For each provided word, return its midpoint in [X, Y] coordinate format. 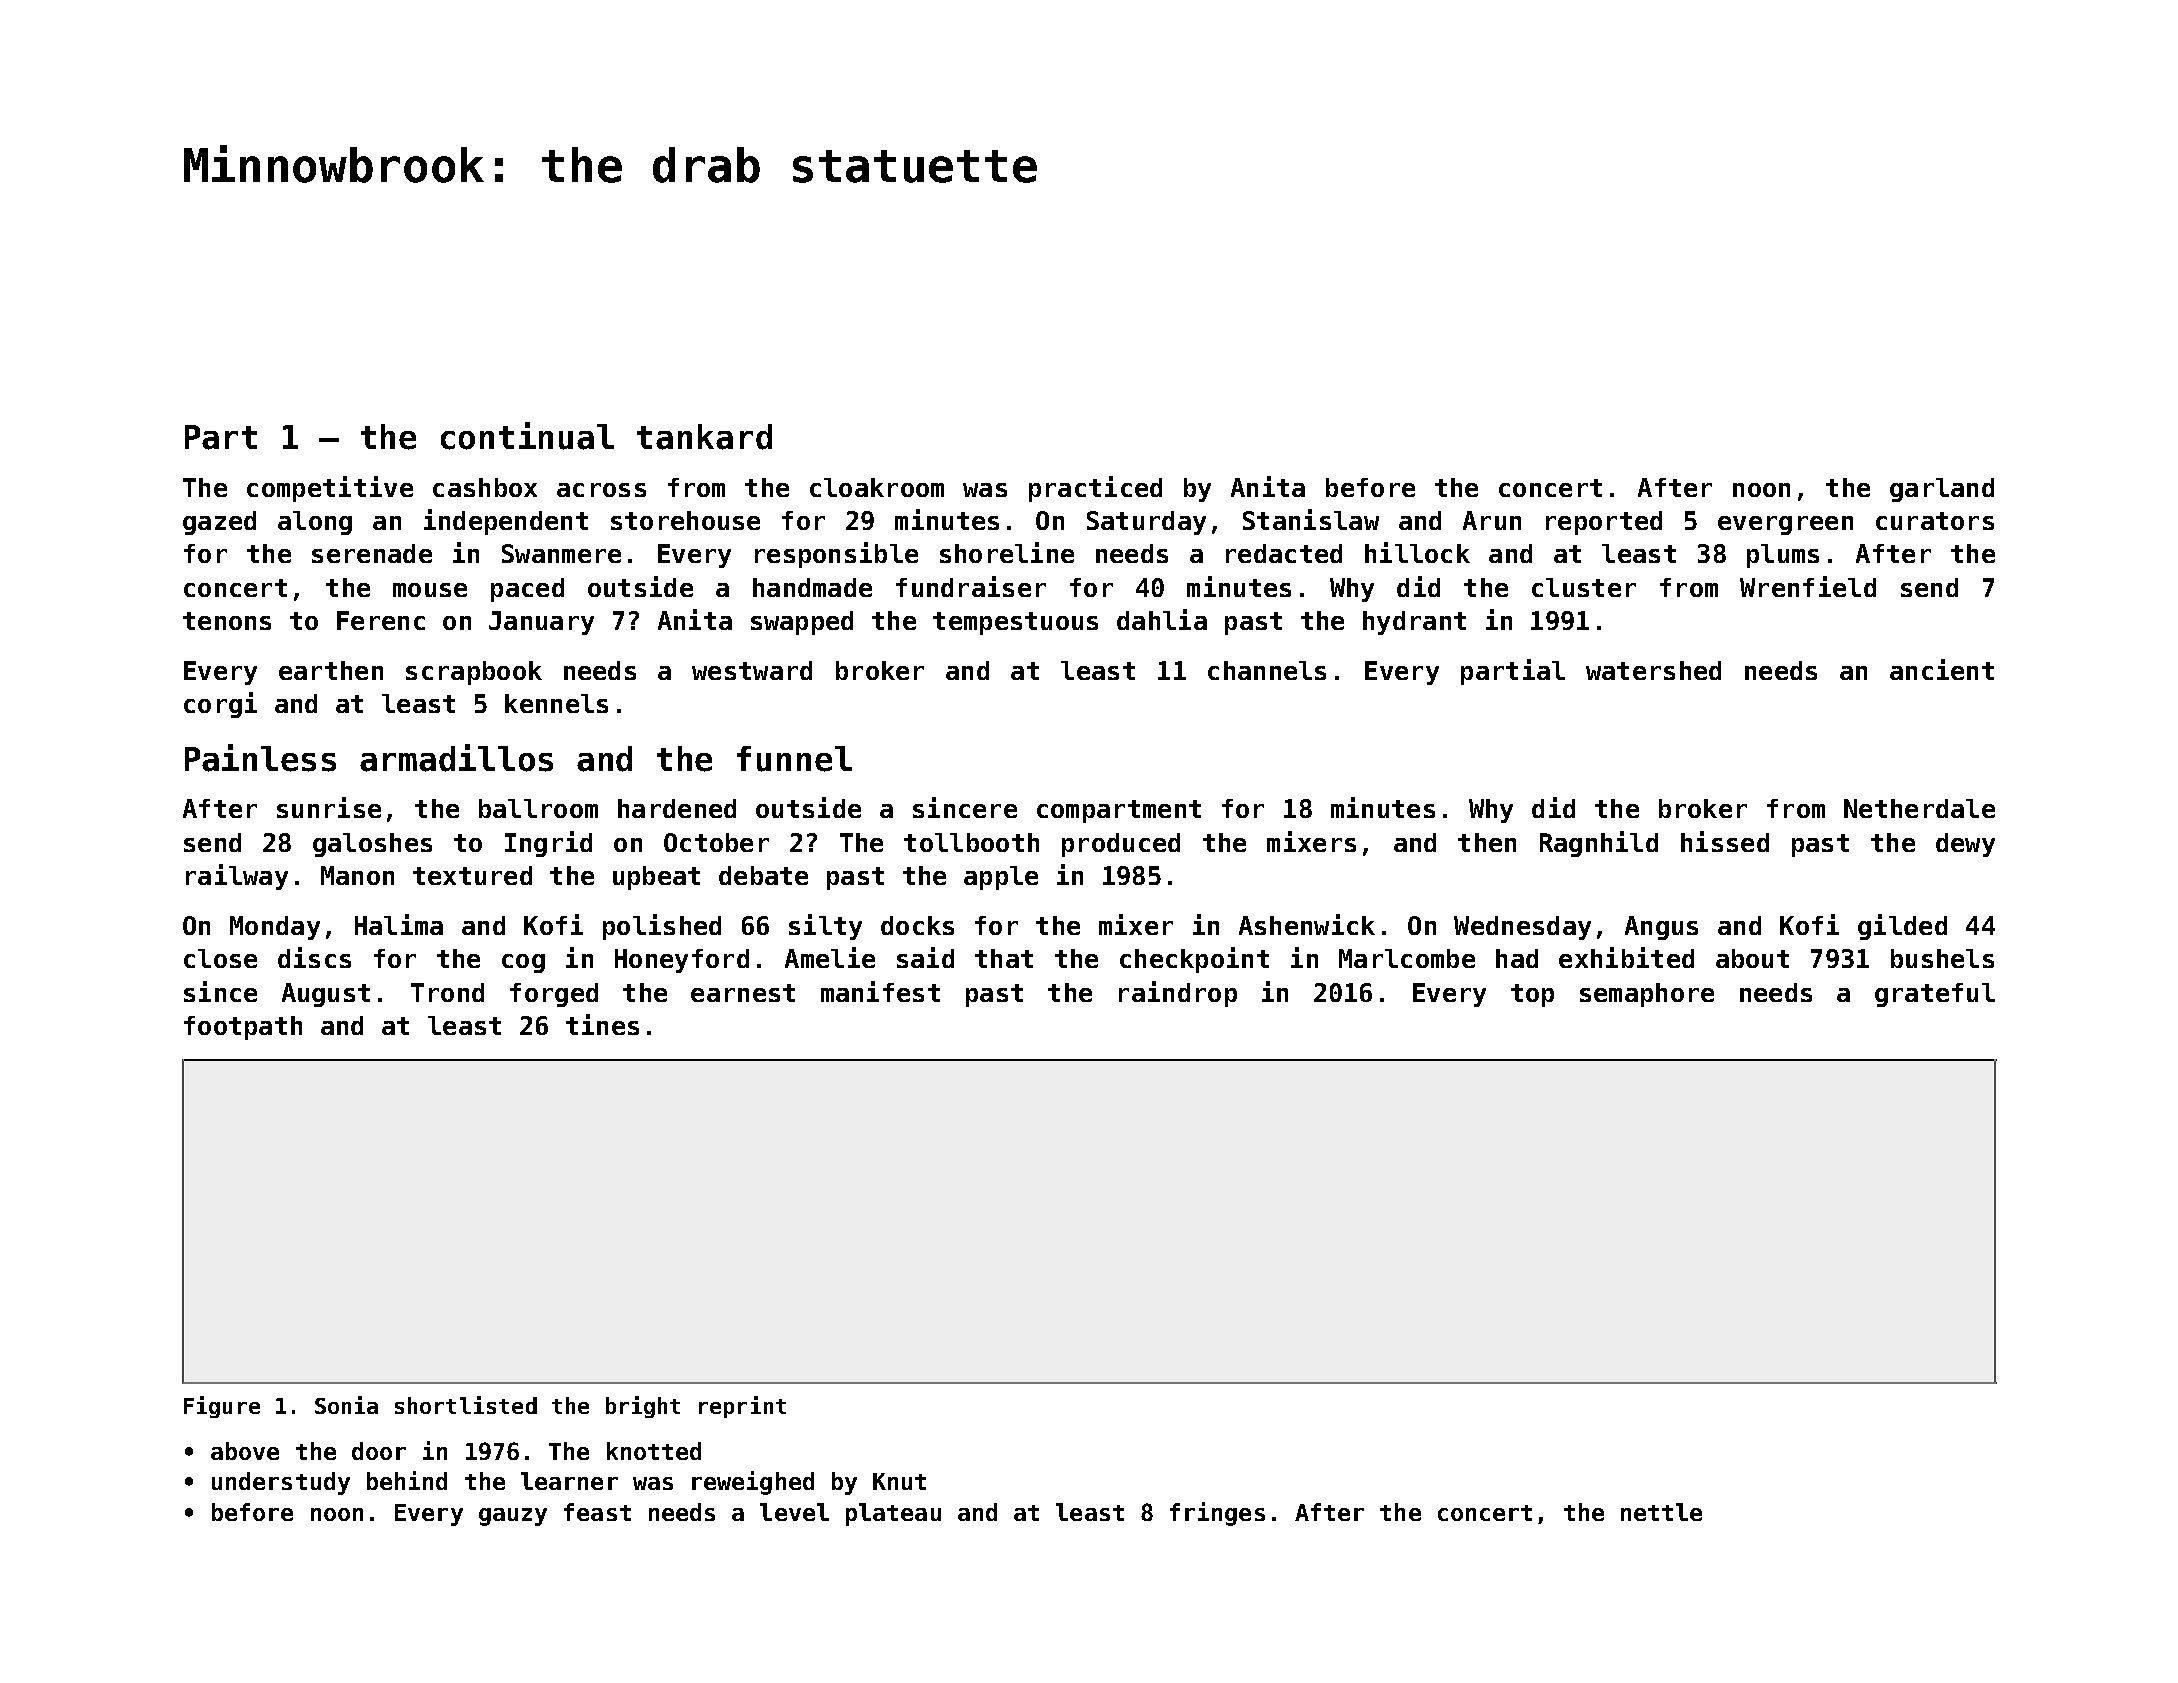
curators [1935, 521]
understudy [281, 1483]
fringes [1217, 1514]
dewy [1965, 845]
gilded [1902, 927]
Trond [447, 992]
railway [237, 877]
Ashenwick [1307, 924]
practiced [1095, 489]
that [1004, 958]
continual [527, 436]
